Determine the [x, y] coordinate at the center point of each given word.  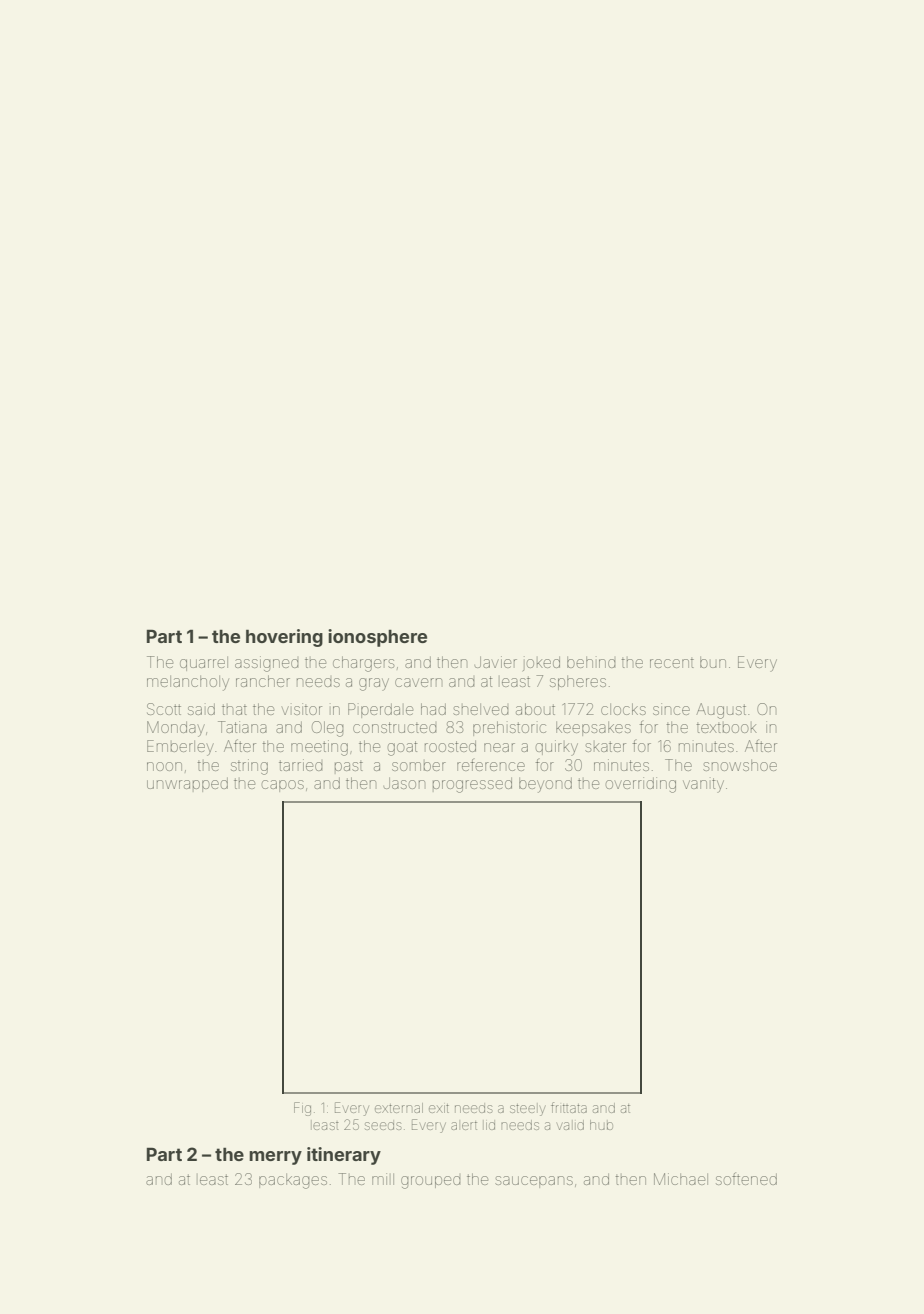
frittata [569, 1107]
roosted [450, 746]
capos [283, 786]
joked [541, 663]
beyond [545, 785]
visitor [301, 709]
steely [528, 1109]
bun [713, 662]
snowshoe [740, 765]
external [399, 1108]
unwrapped [187, 784]
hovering [284, 638]
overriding [641, 785]
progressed [472, 785]
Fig [302, 1109]
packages [293, 1181]
